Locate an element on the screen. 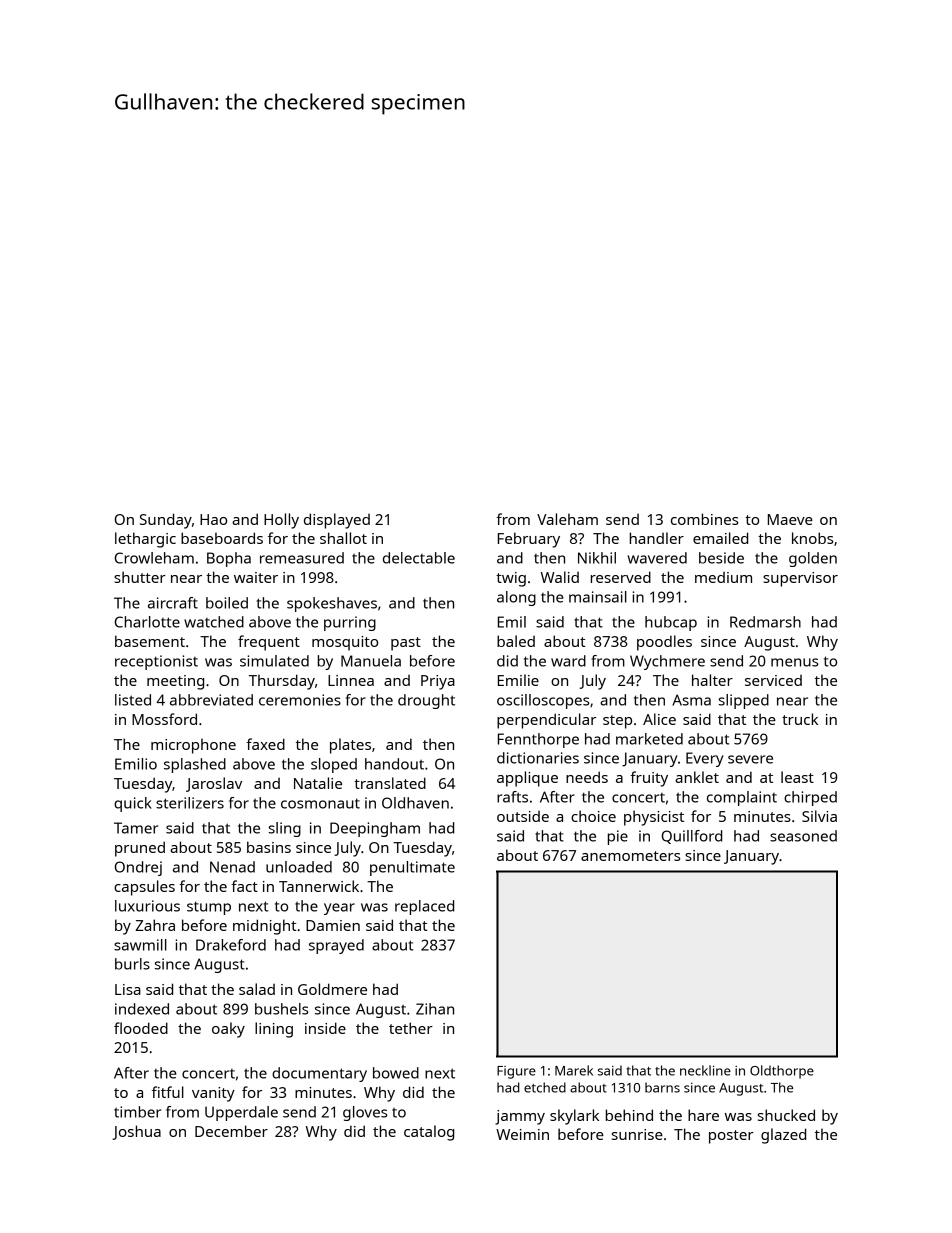 Image resolution: width=952 pixels, height=1233 pixels. vanity is located at coordinates (213, 1094).
